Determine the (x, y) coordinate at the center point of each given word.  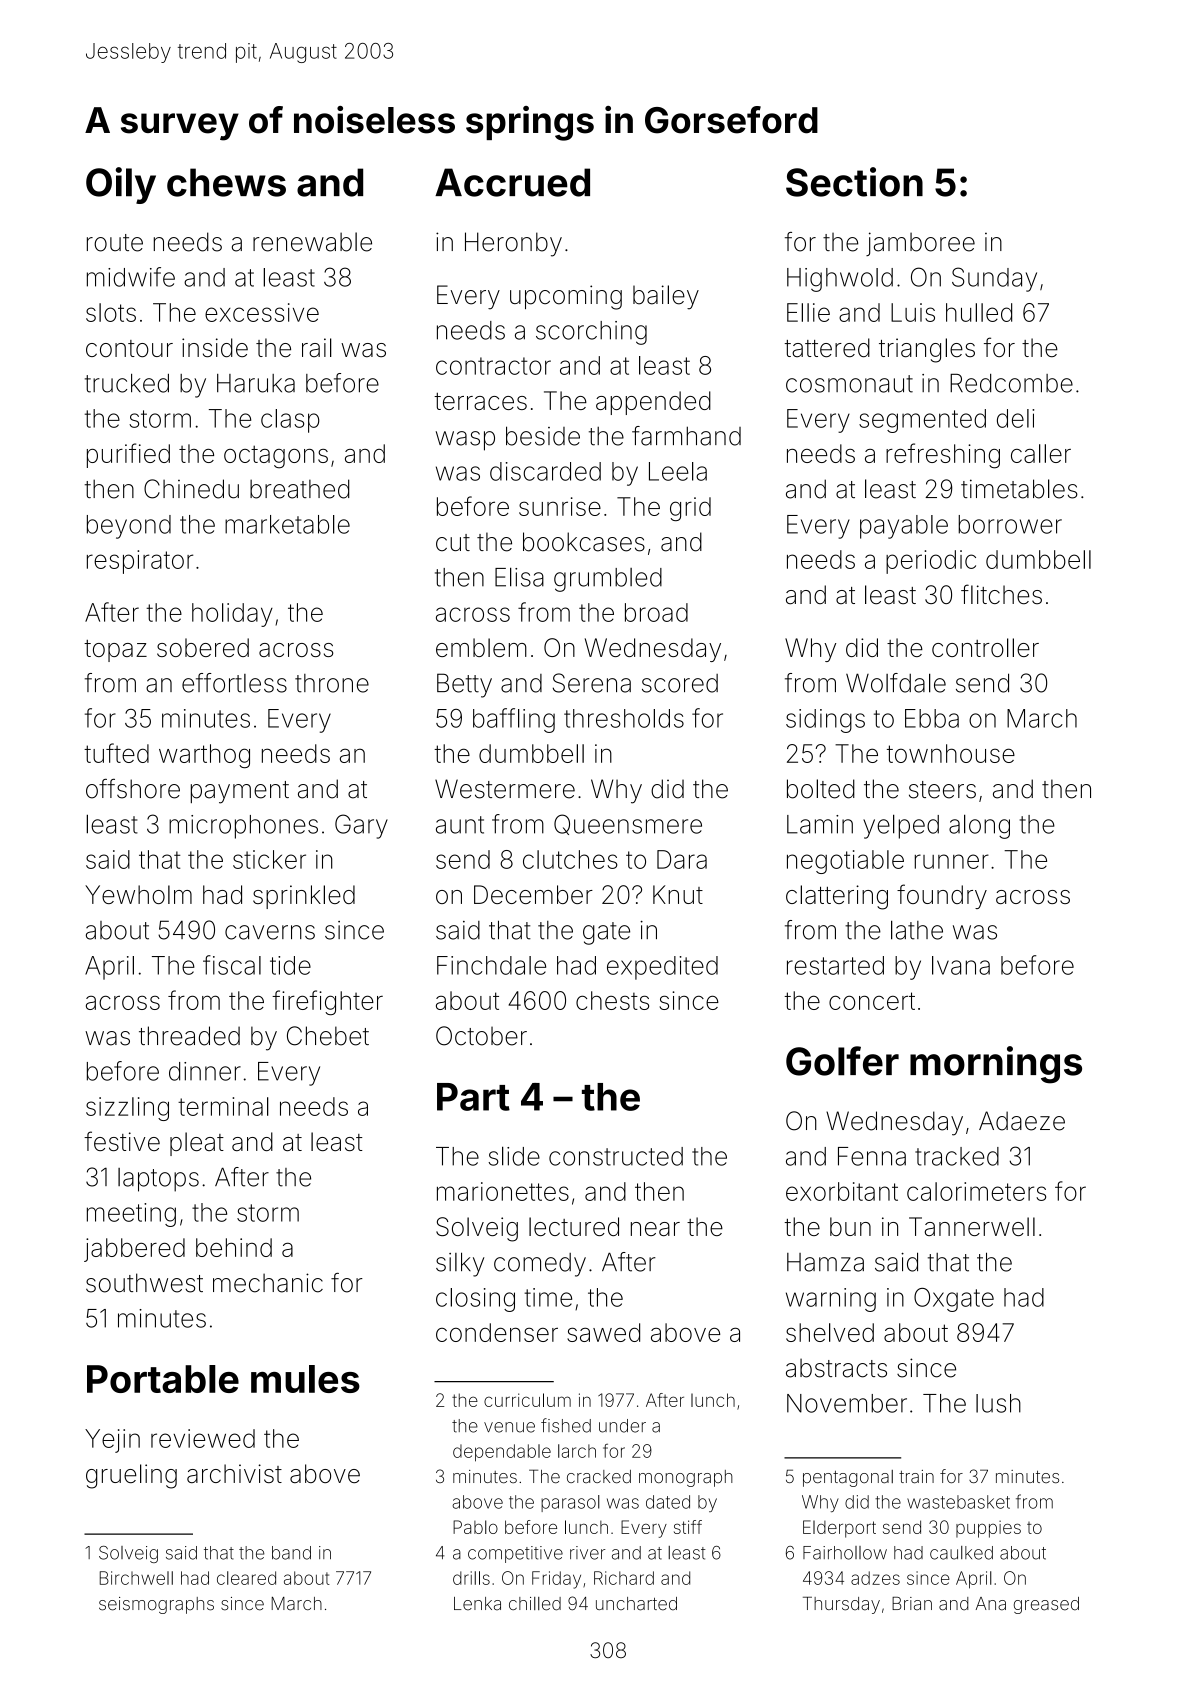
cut (453, 542)
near (655, 1229)
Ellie (808, 312)
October (481, 1036)
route (115, 243)
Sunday (994, 279)
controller (985, 647)
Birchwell (136, 1578)
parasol (570, 1503)
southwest (144, 1283)
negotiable (845, 862)
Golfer (842, 1061)
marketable (287, 524)
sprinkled (304, 897)
